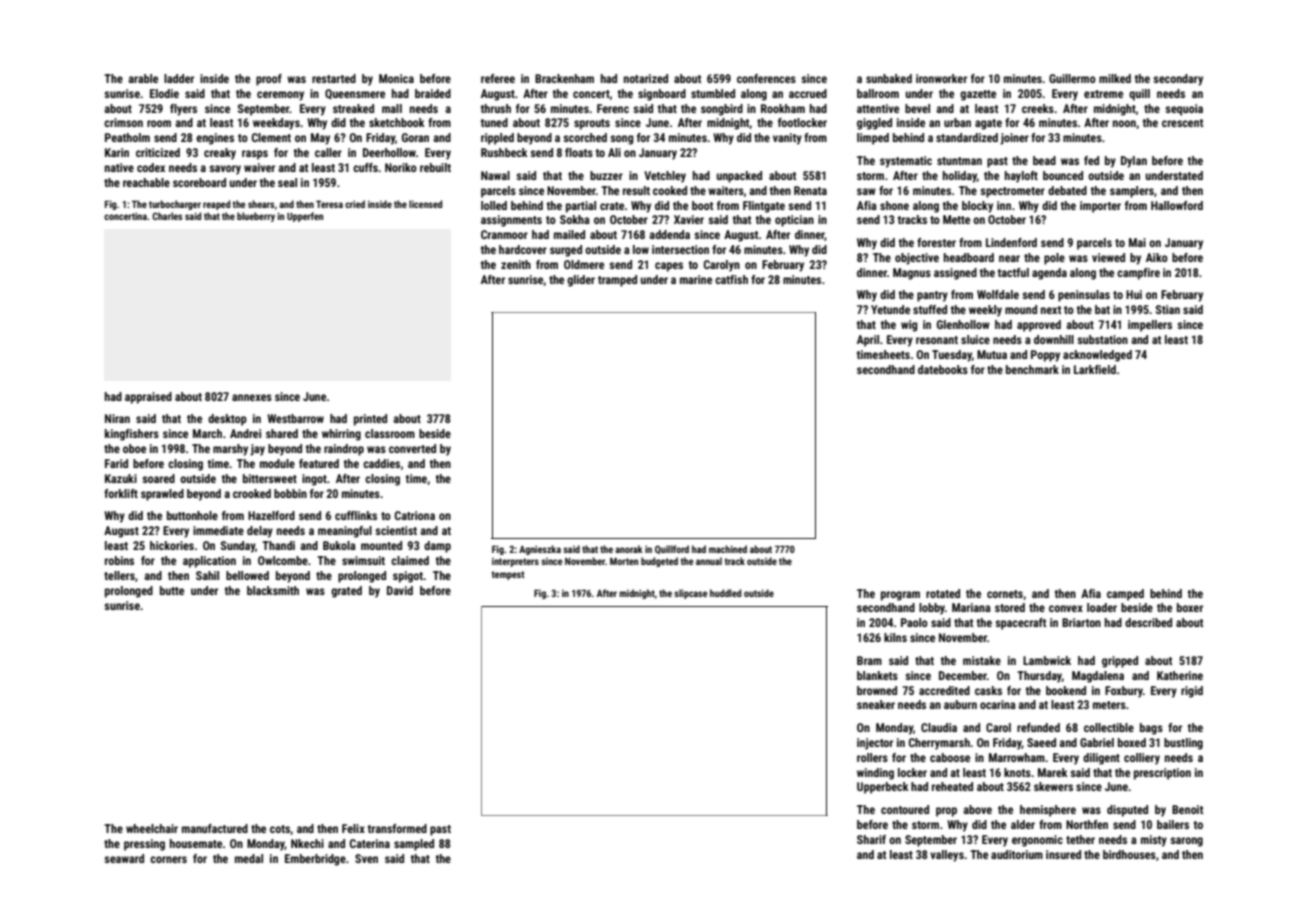  What do you see at coordinates (494, 205) in the screenshot?
I see `lolled` at bounding box center [494, 205].
